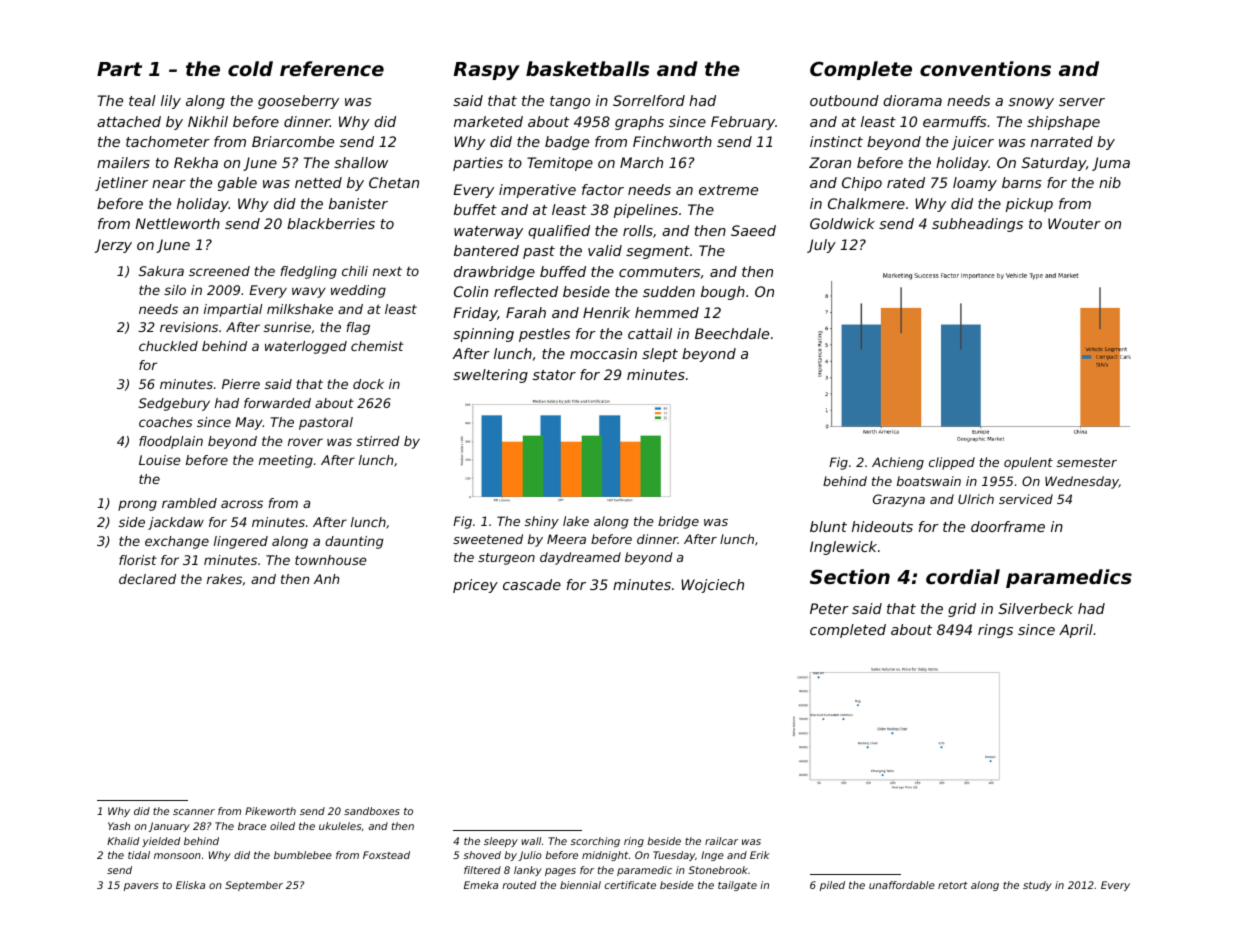  I want to click on Chalkmere, so click(866, 203).
